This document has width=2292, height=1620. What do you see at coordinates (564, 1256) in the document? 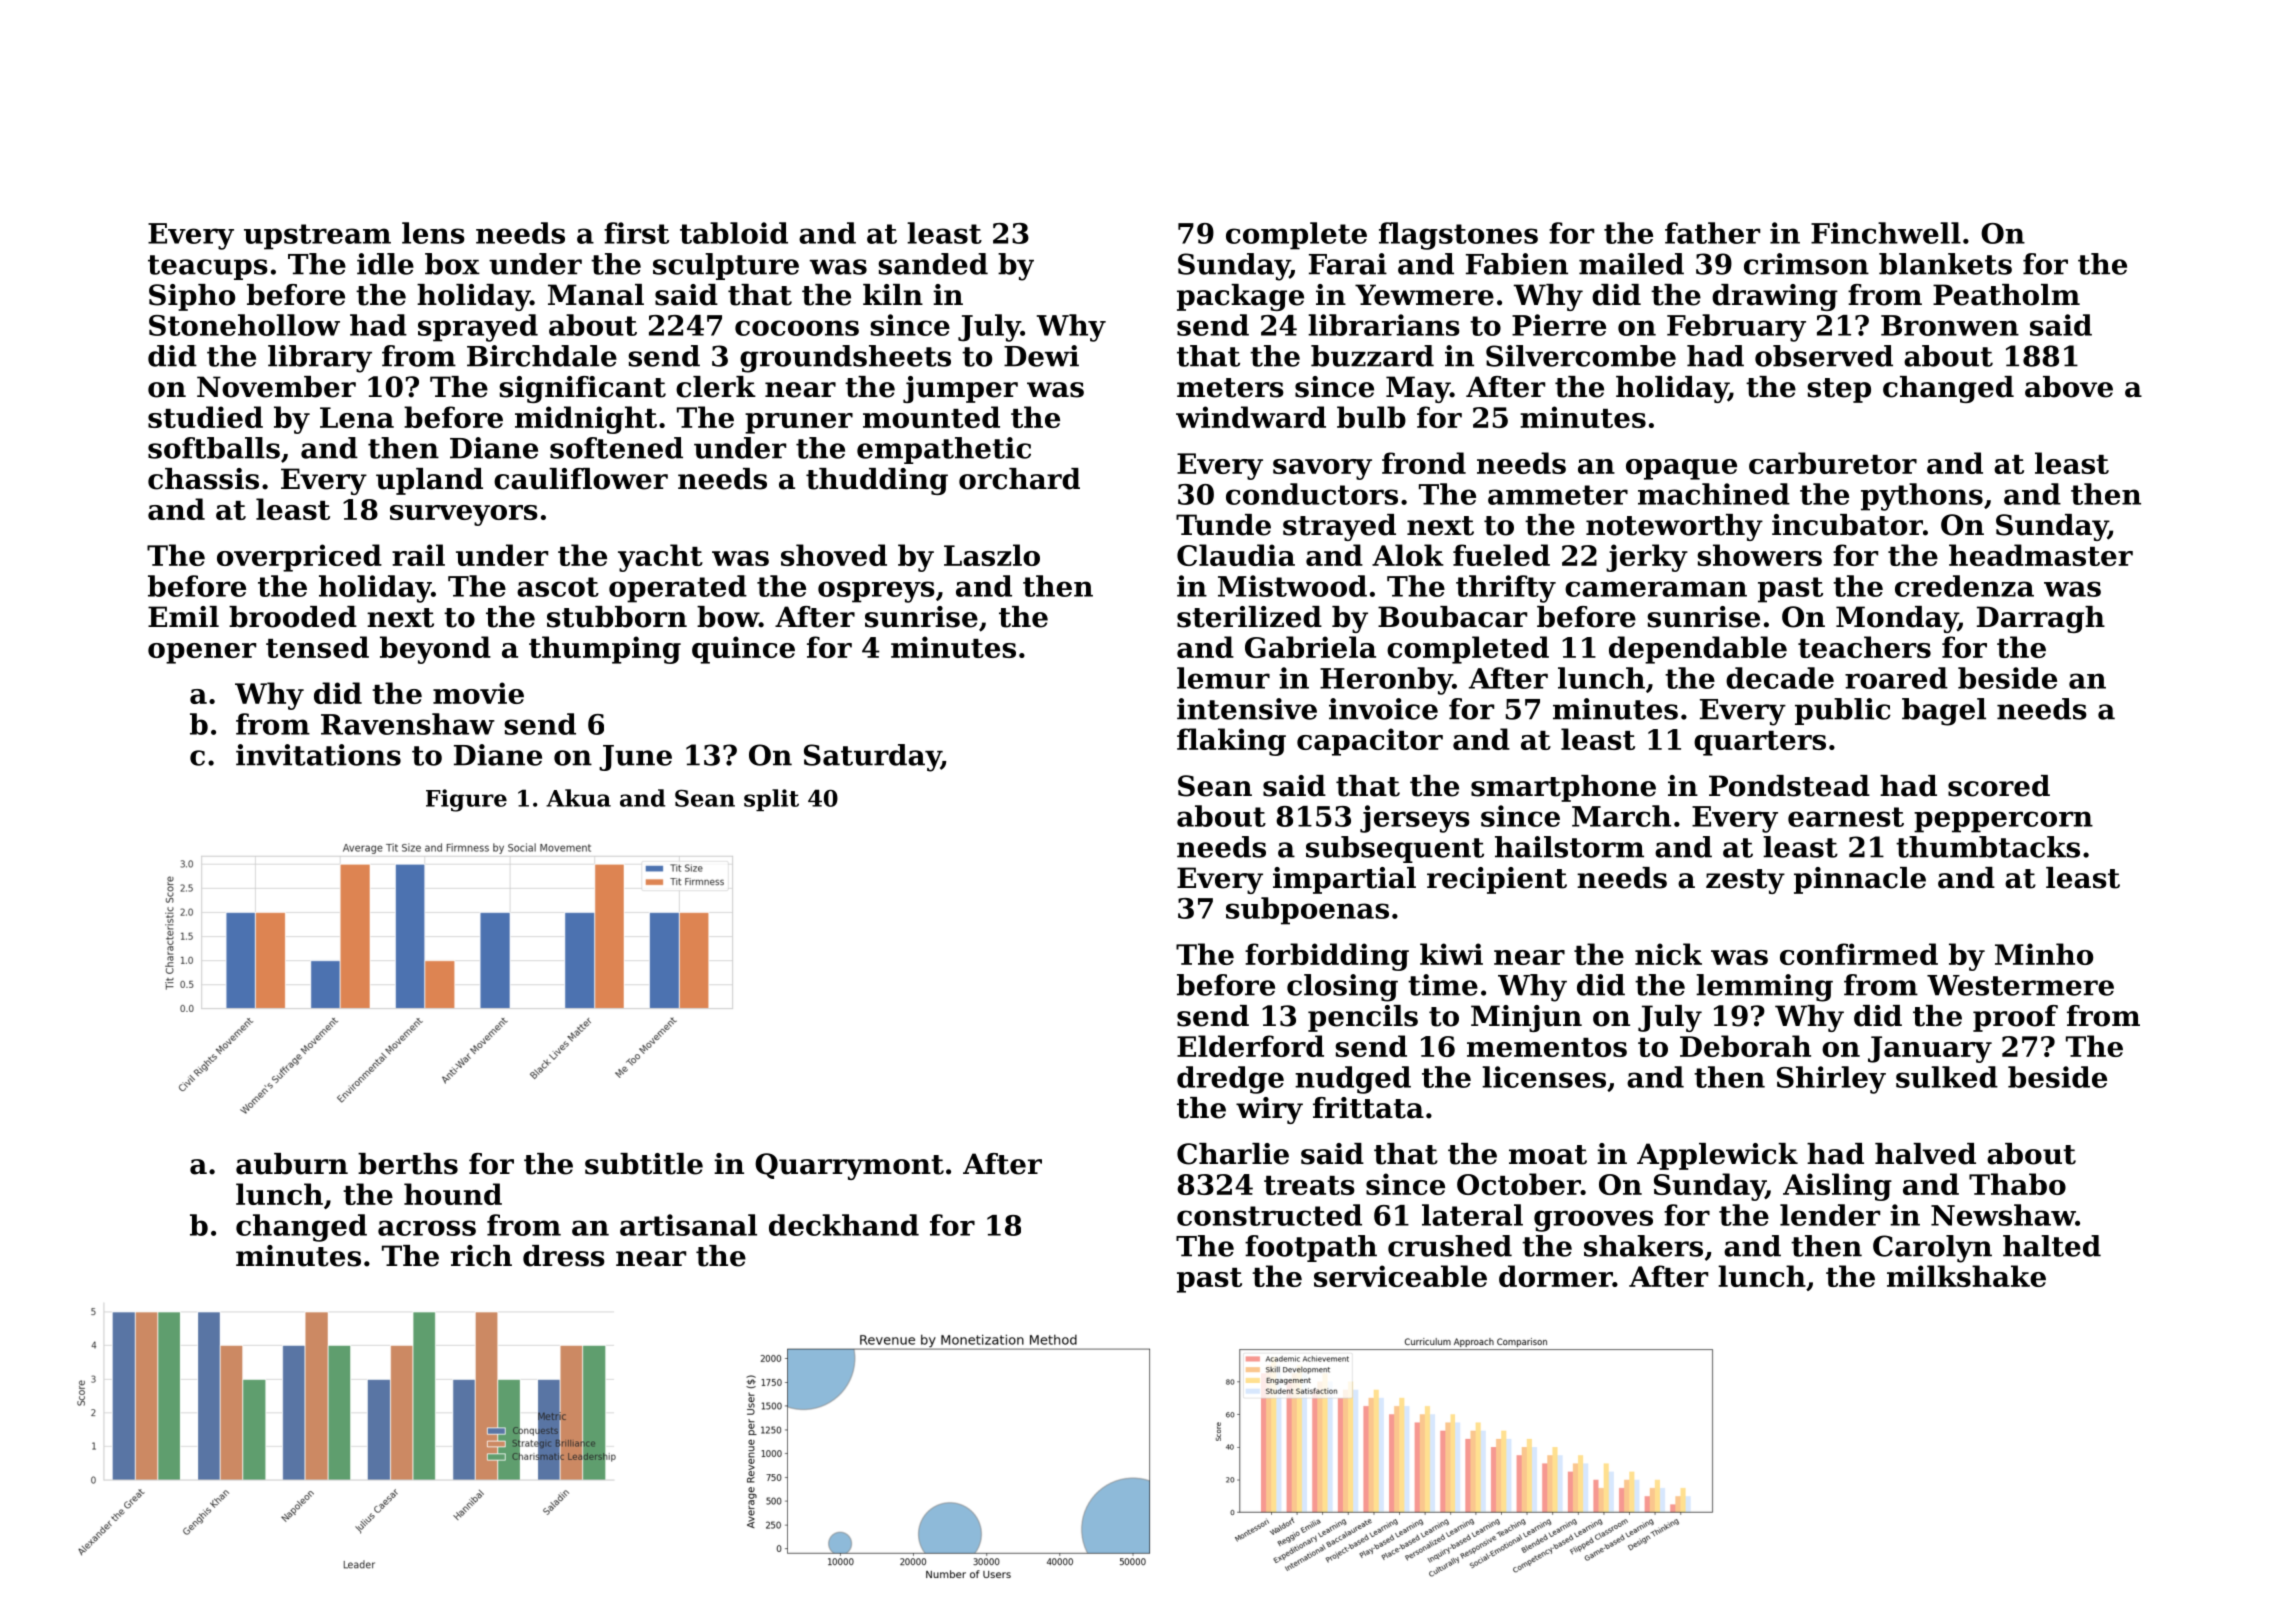
I see `dress` at bounding box center [564, 1256].
